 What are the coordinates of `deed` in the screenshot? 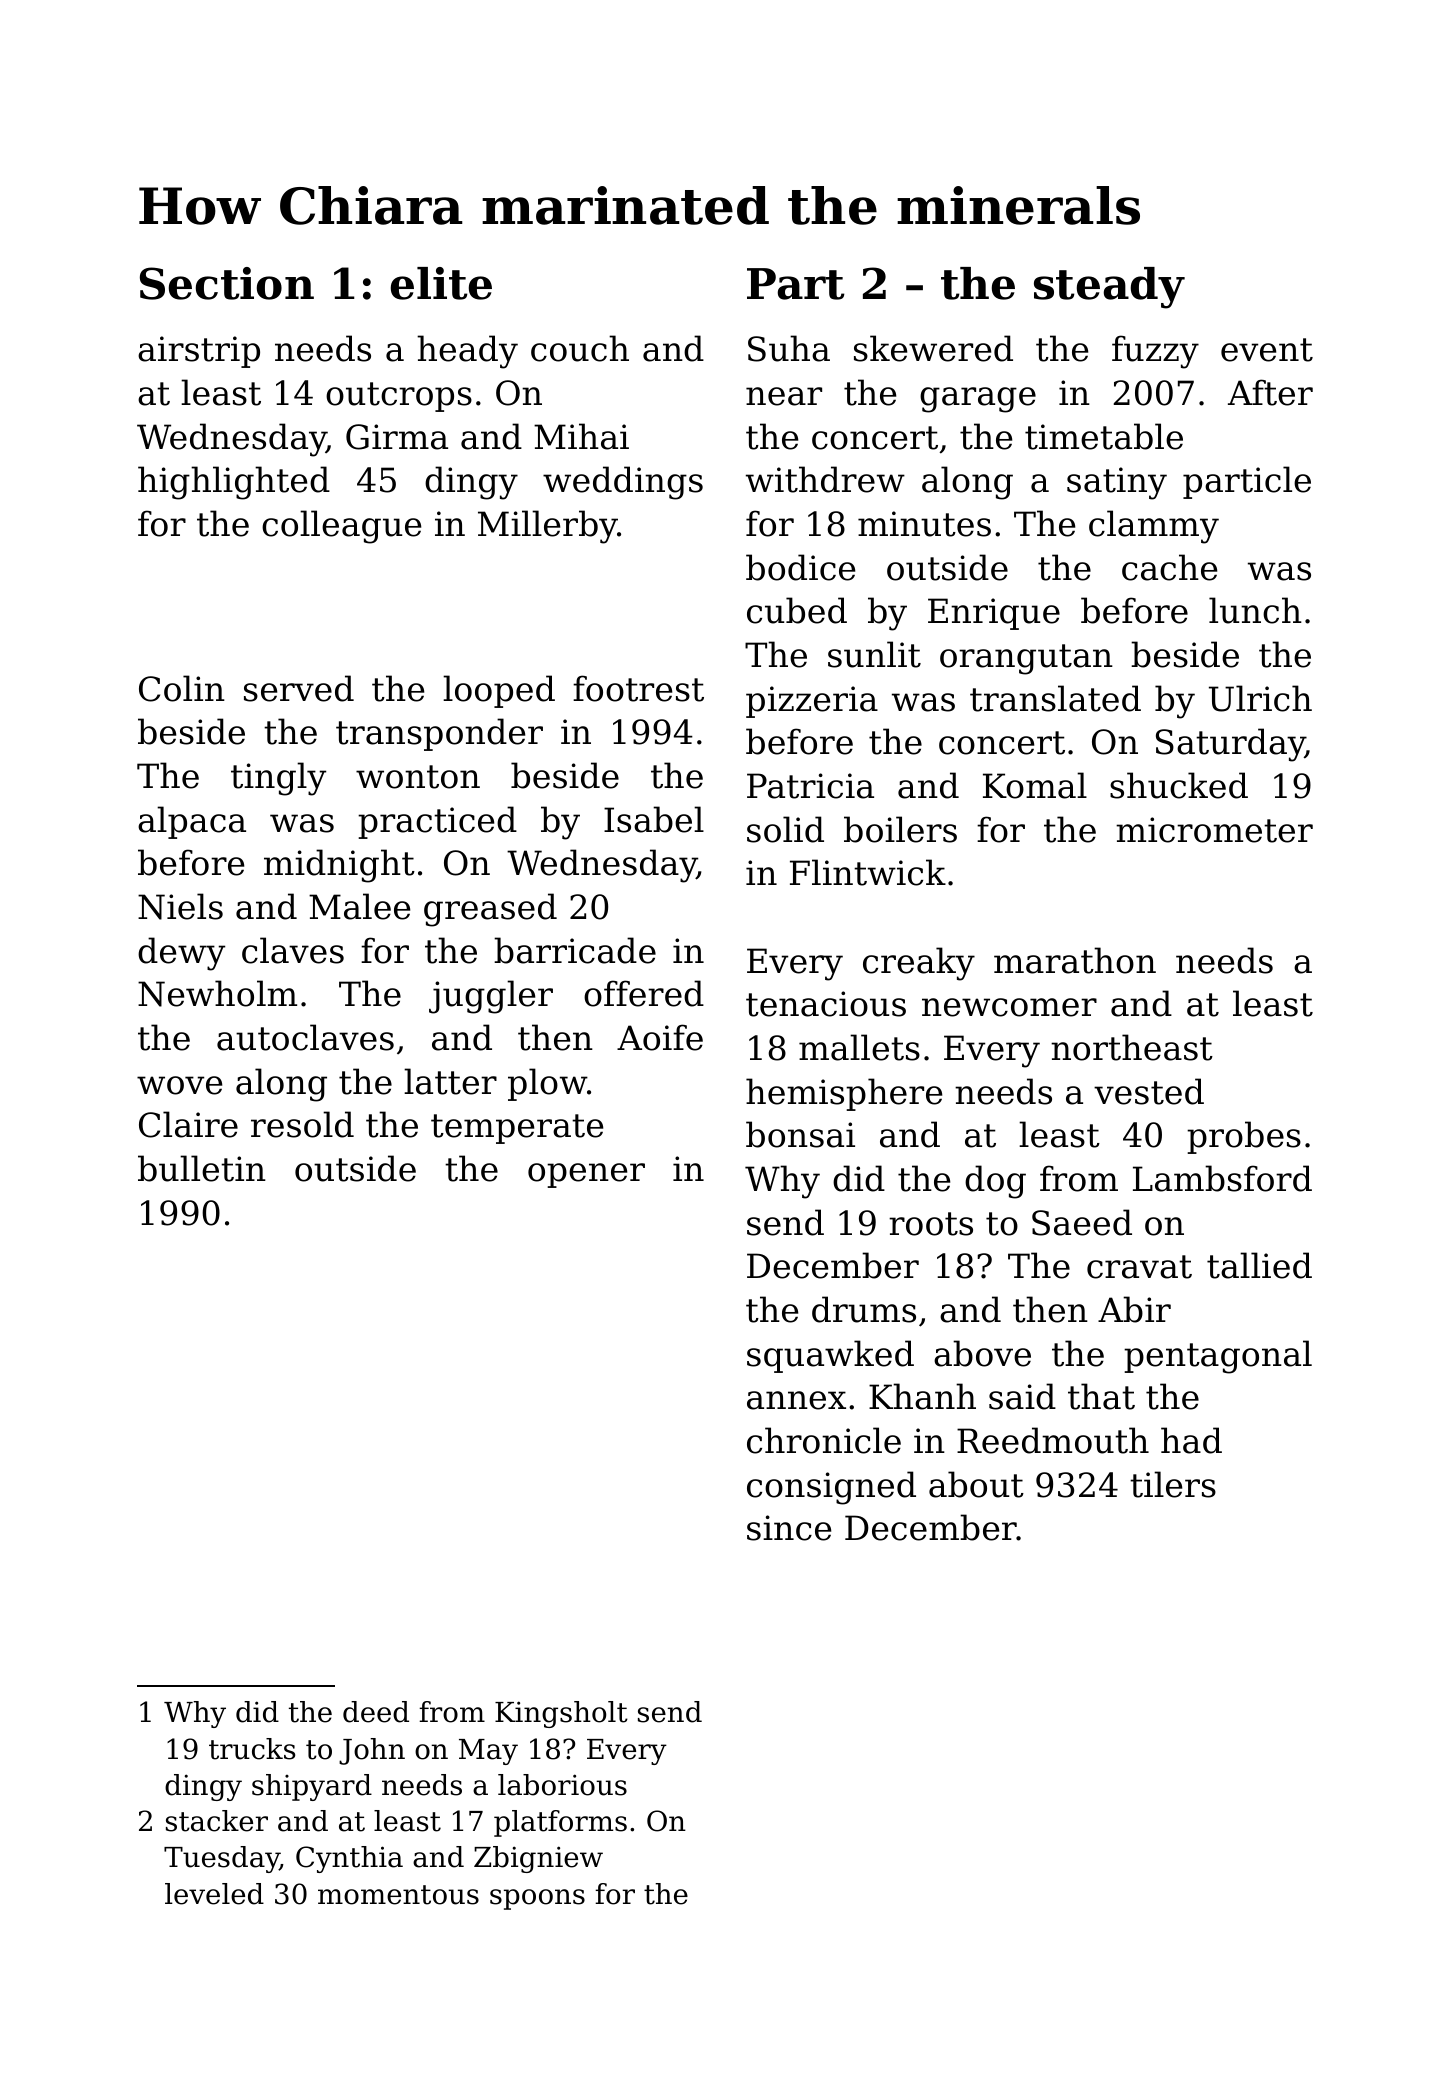 It's located at (376, 1712).
